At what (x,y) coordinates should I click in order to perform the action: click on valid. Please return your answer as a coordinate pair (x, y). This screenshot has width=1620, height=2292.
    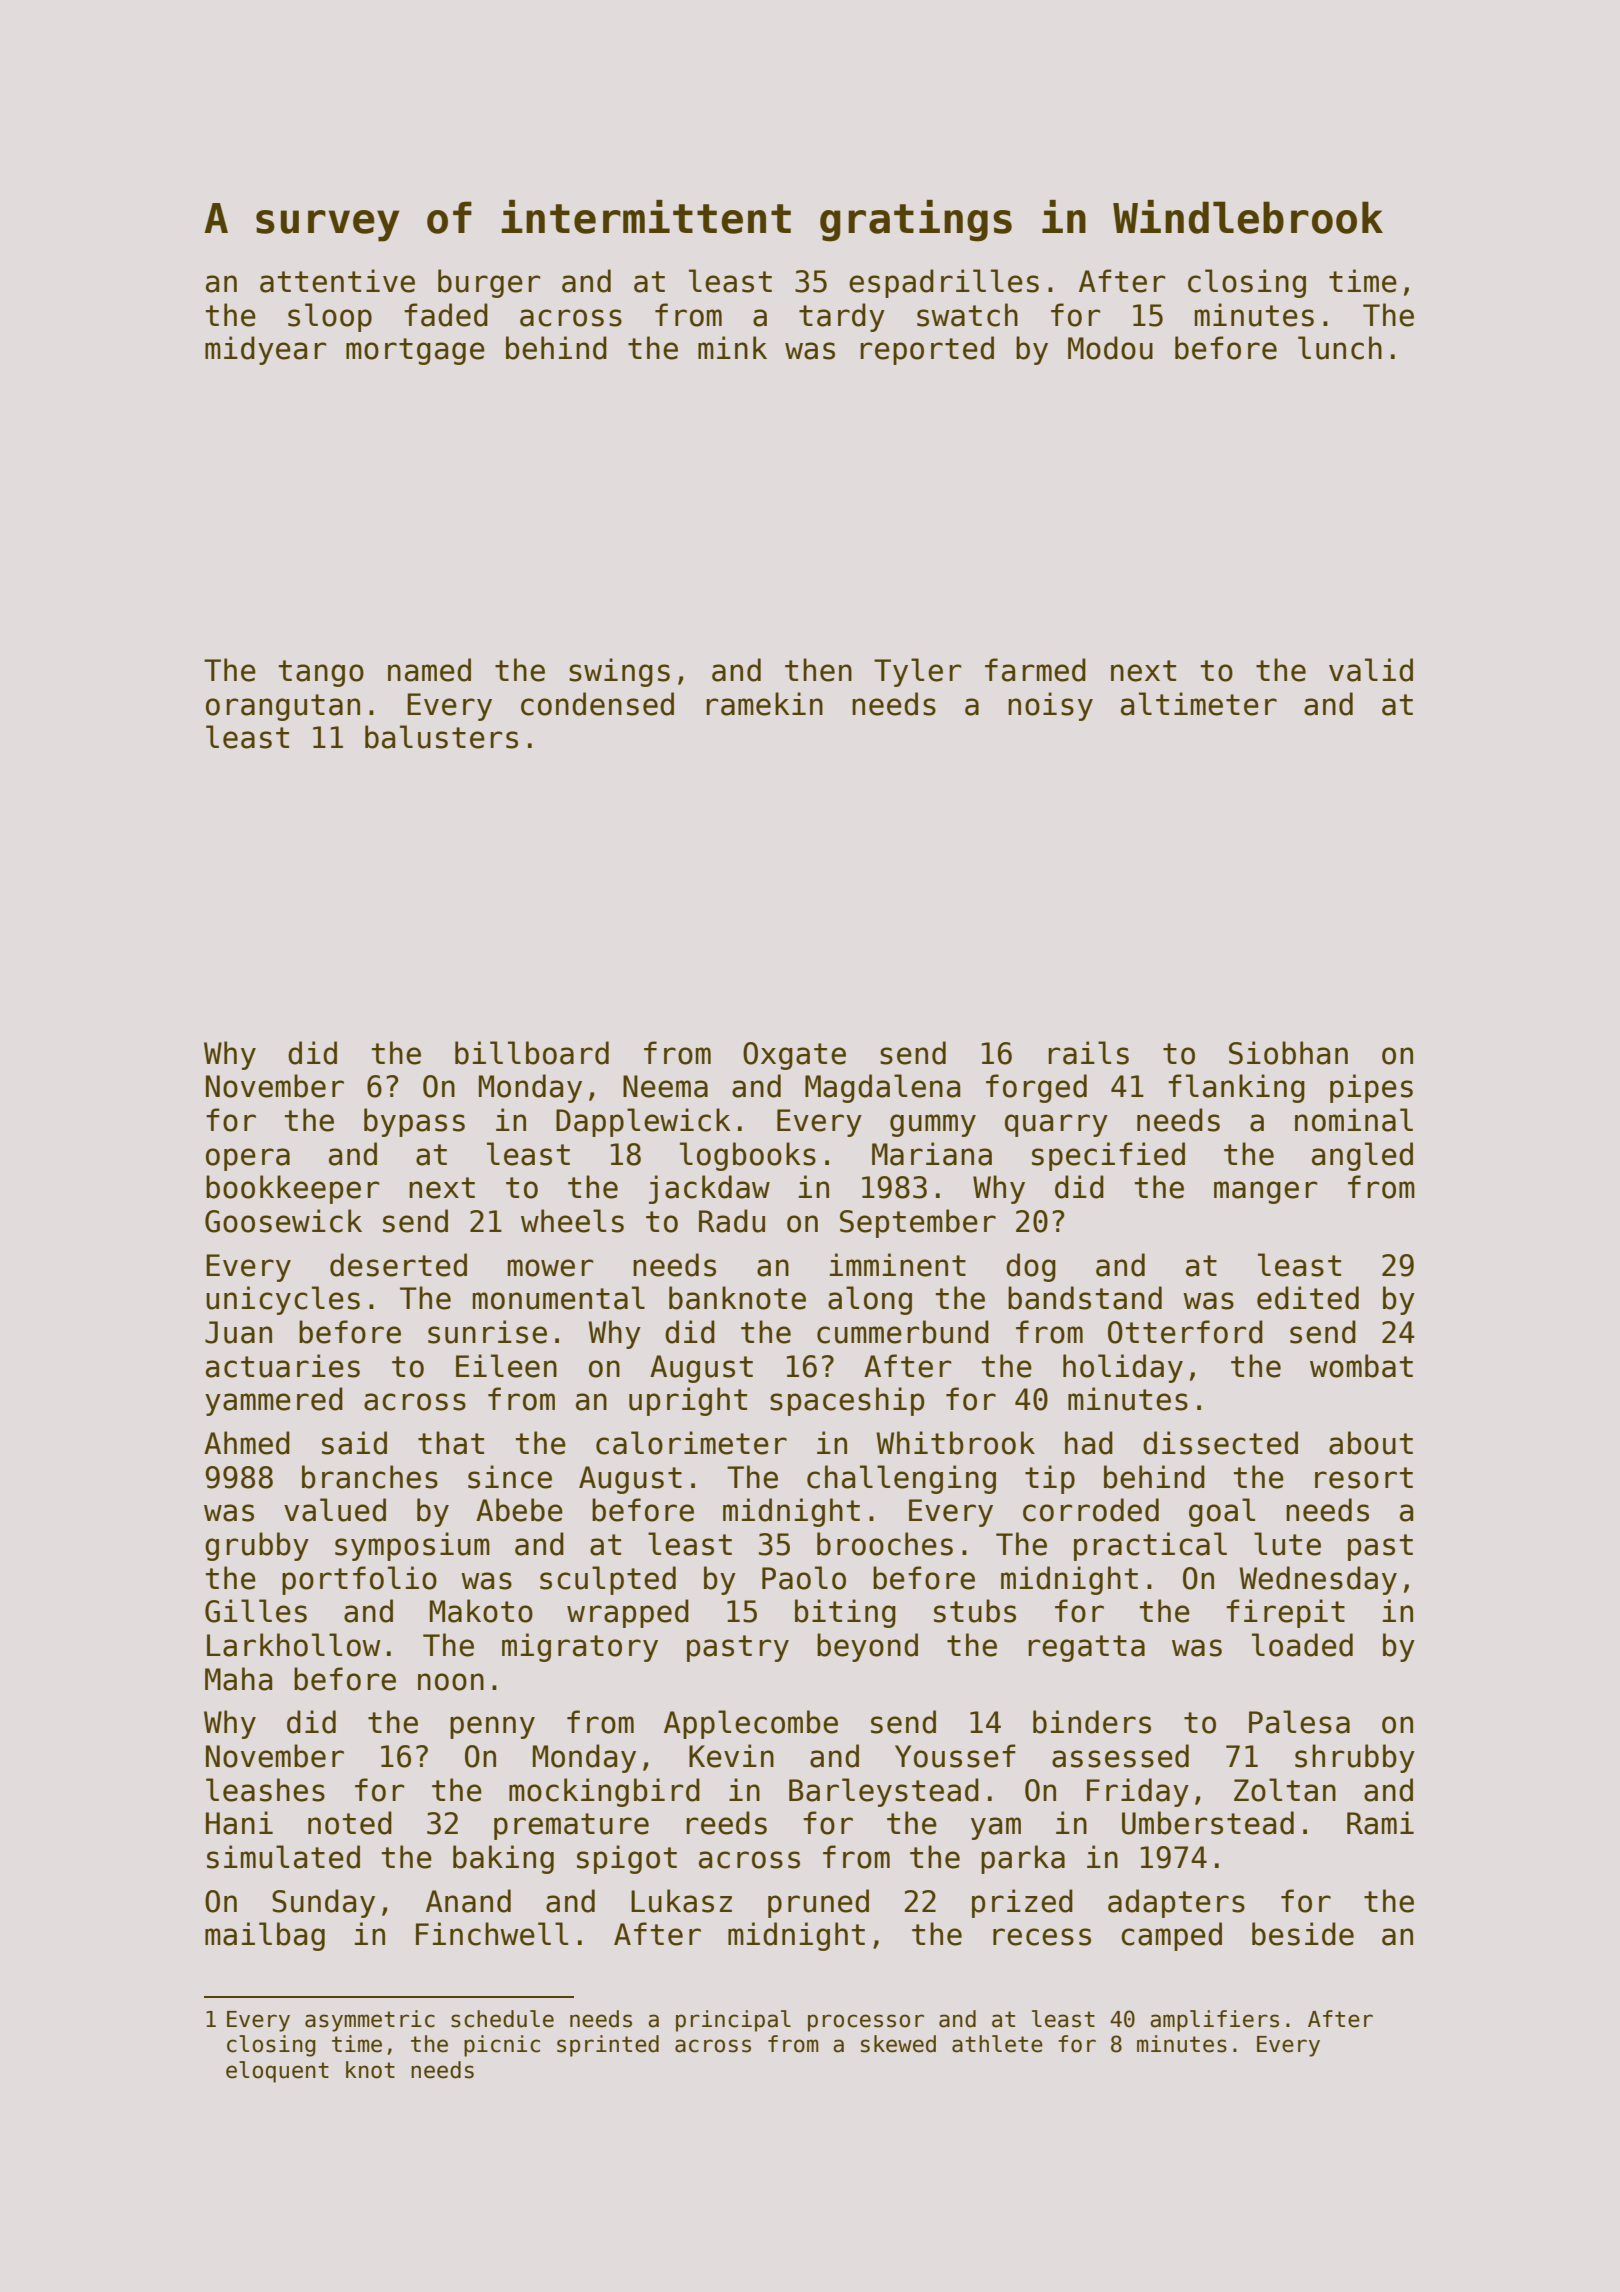
    Looking at the image, I should click on (1371, 670).
